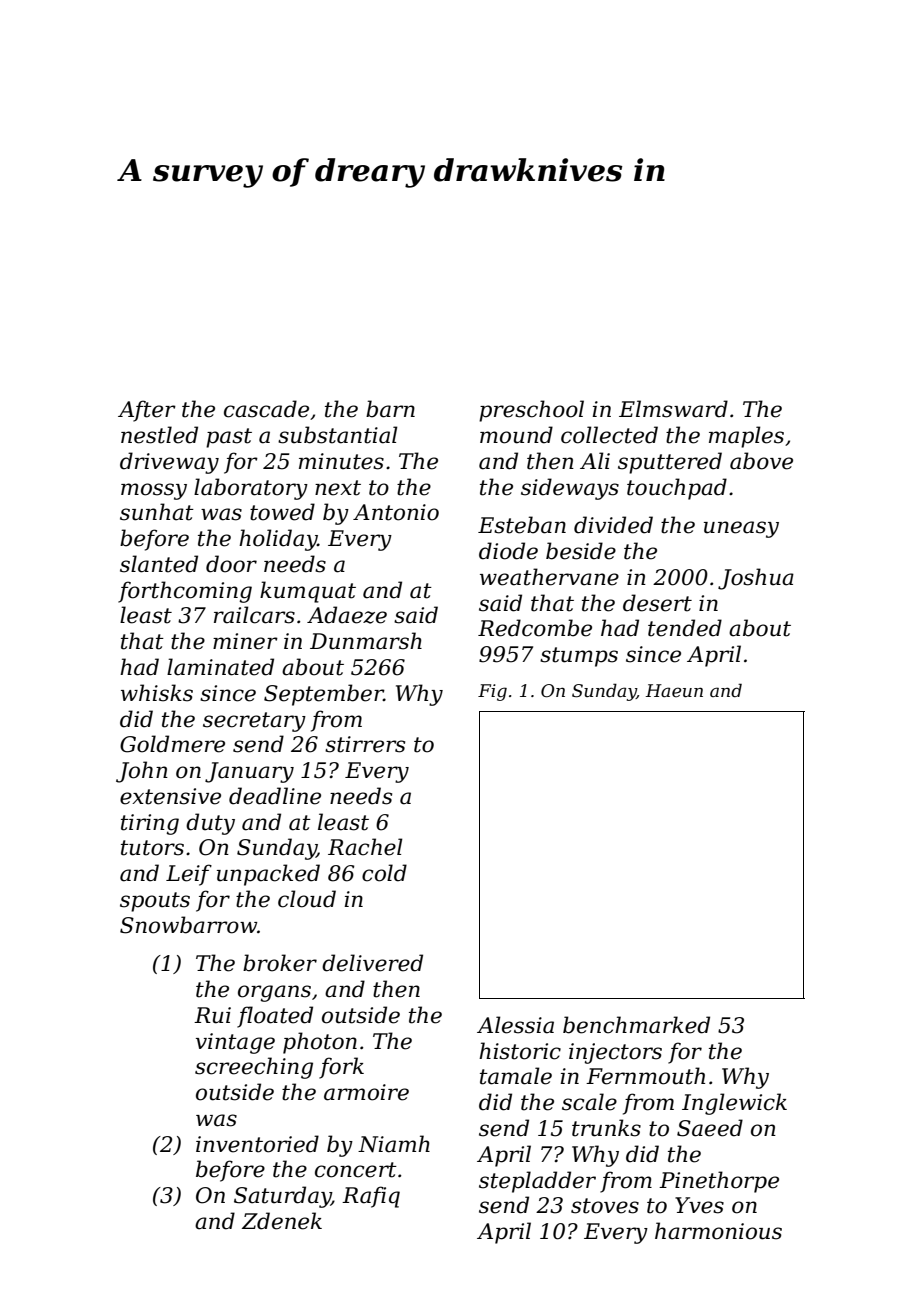 This document has height=1311, width=924. What do you see at coordinates (257, 1144) in the document?
I see `inventoried` at bounding box center [257, 1144].
